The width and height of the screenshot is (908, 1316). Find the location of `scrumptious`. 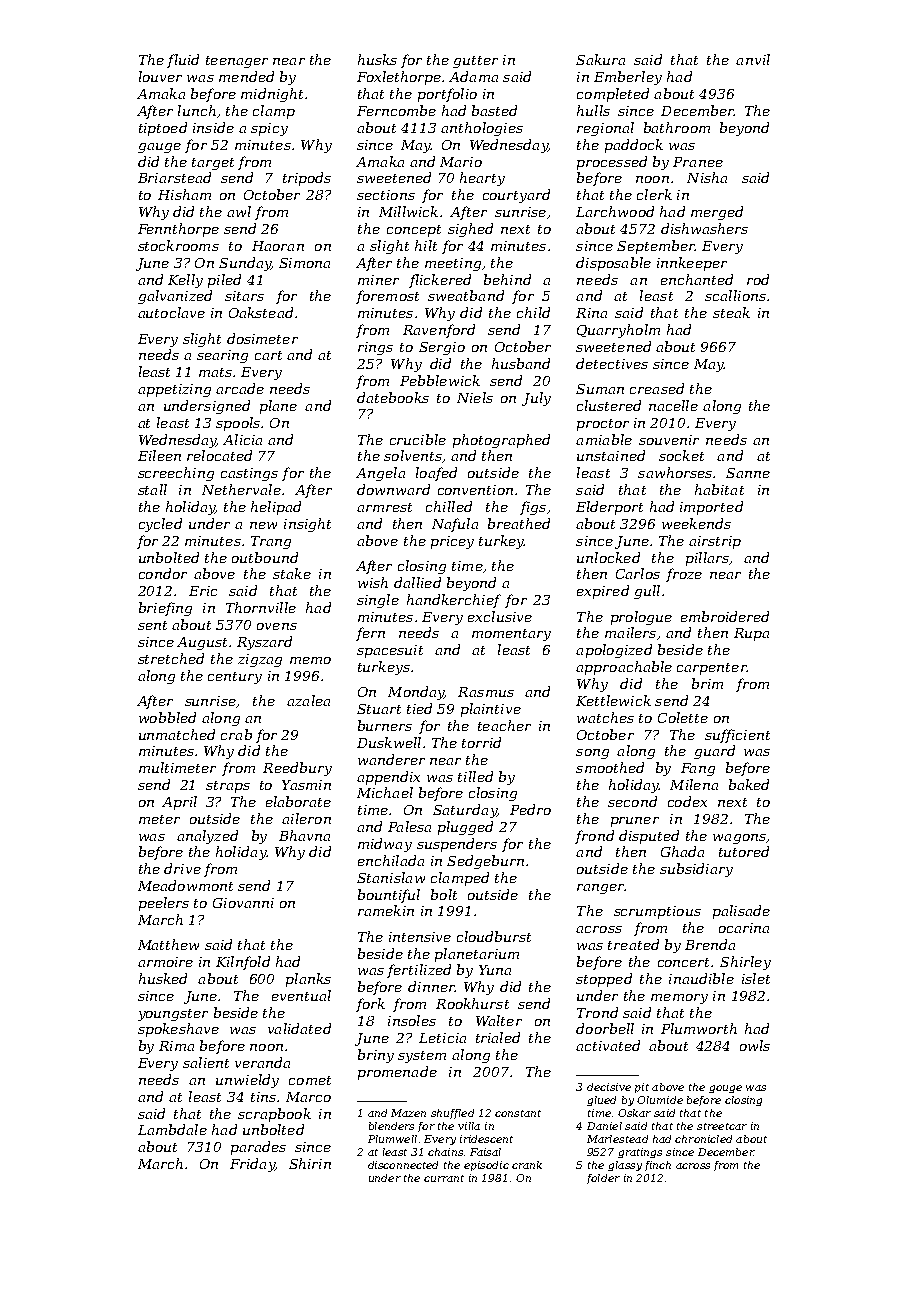

scrumptious is located at coordinates (657, 912).
